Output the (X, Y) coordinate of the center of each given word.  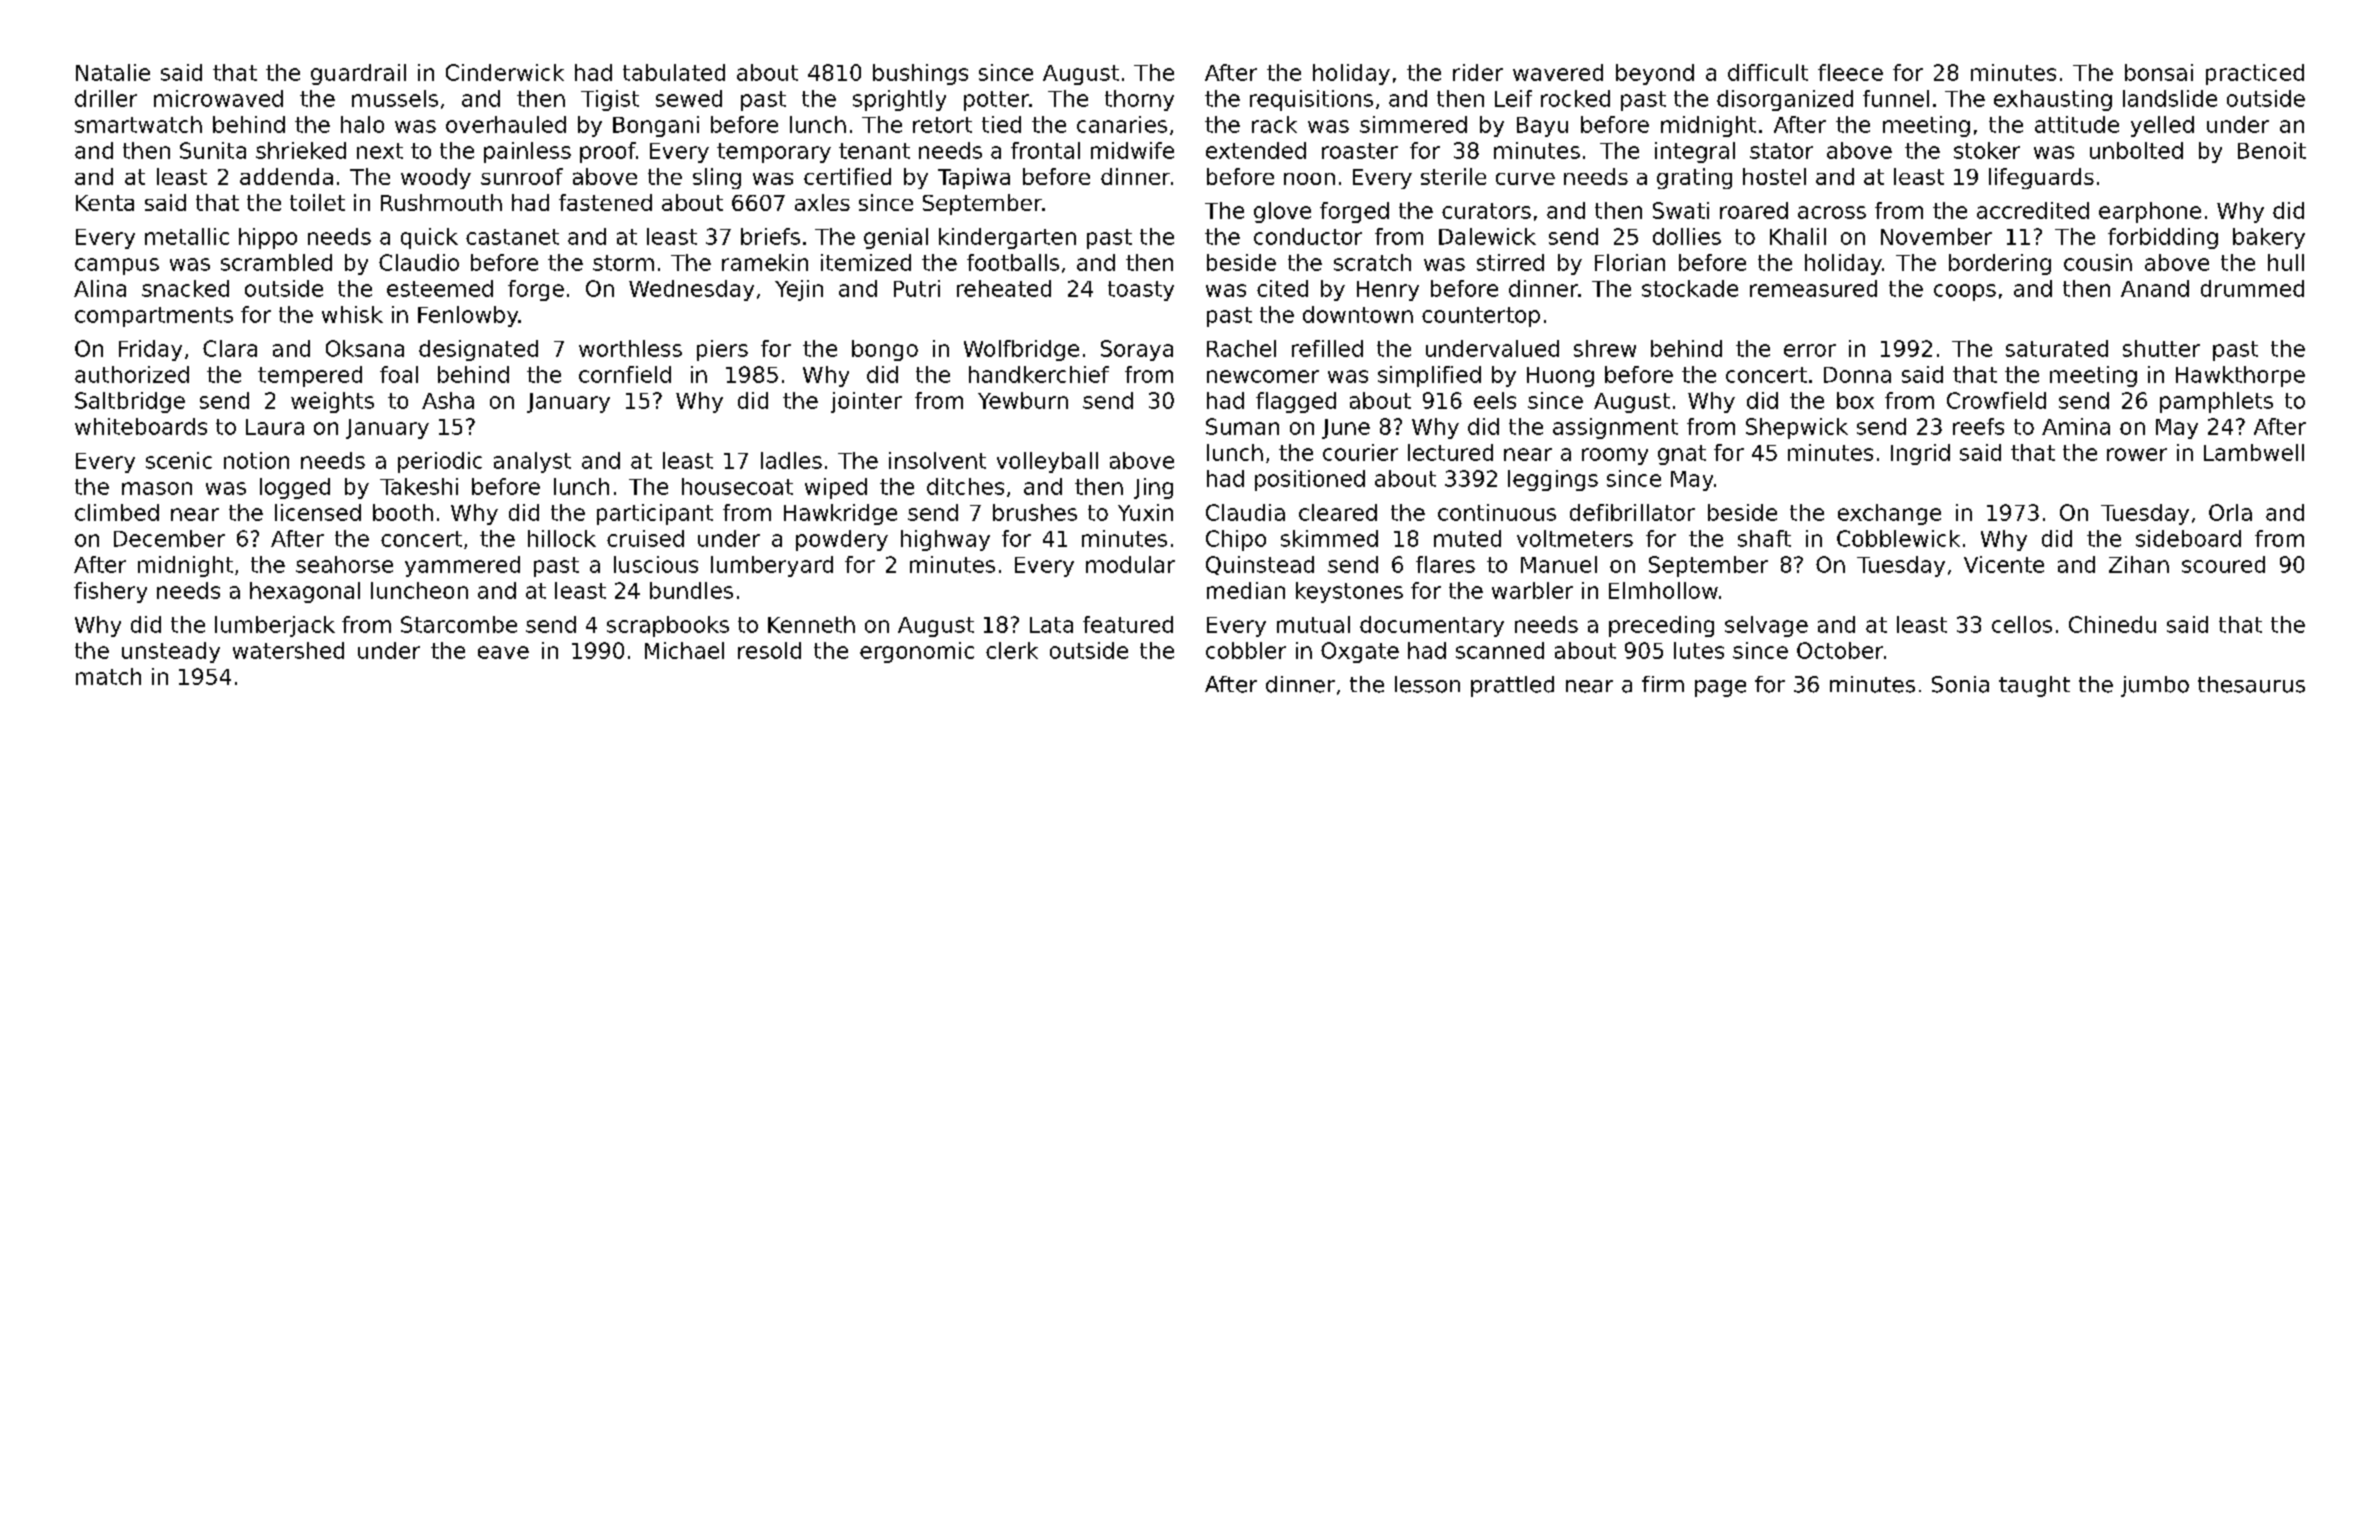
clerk (1012, 650)
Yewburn (1023, 400)
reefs (1978, 426)
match (108, 676)
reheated (1004, 288)
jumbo (2155, 686)
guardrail (358, 74)
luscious (656, 564)
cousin (2098, 262)
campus (117, 266)
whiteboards (141, 426)
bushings (920, 74)
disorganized (1785, 100)
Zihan (2139, 564)
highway (945, 540)
